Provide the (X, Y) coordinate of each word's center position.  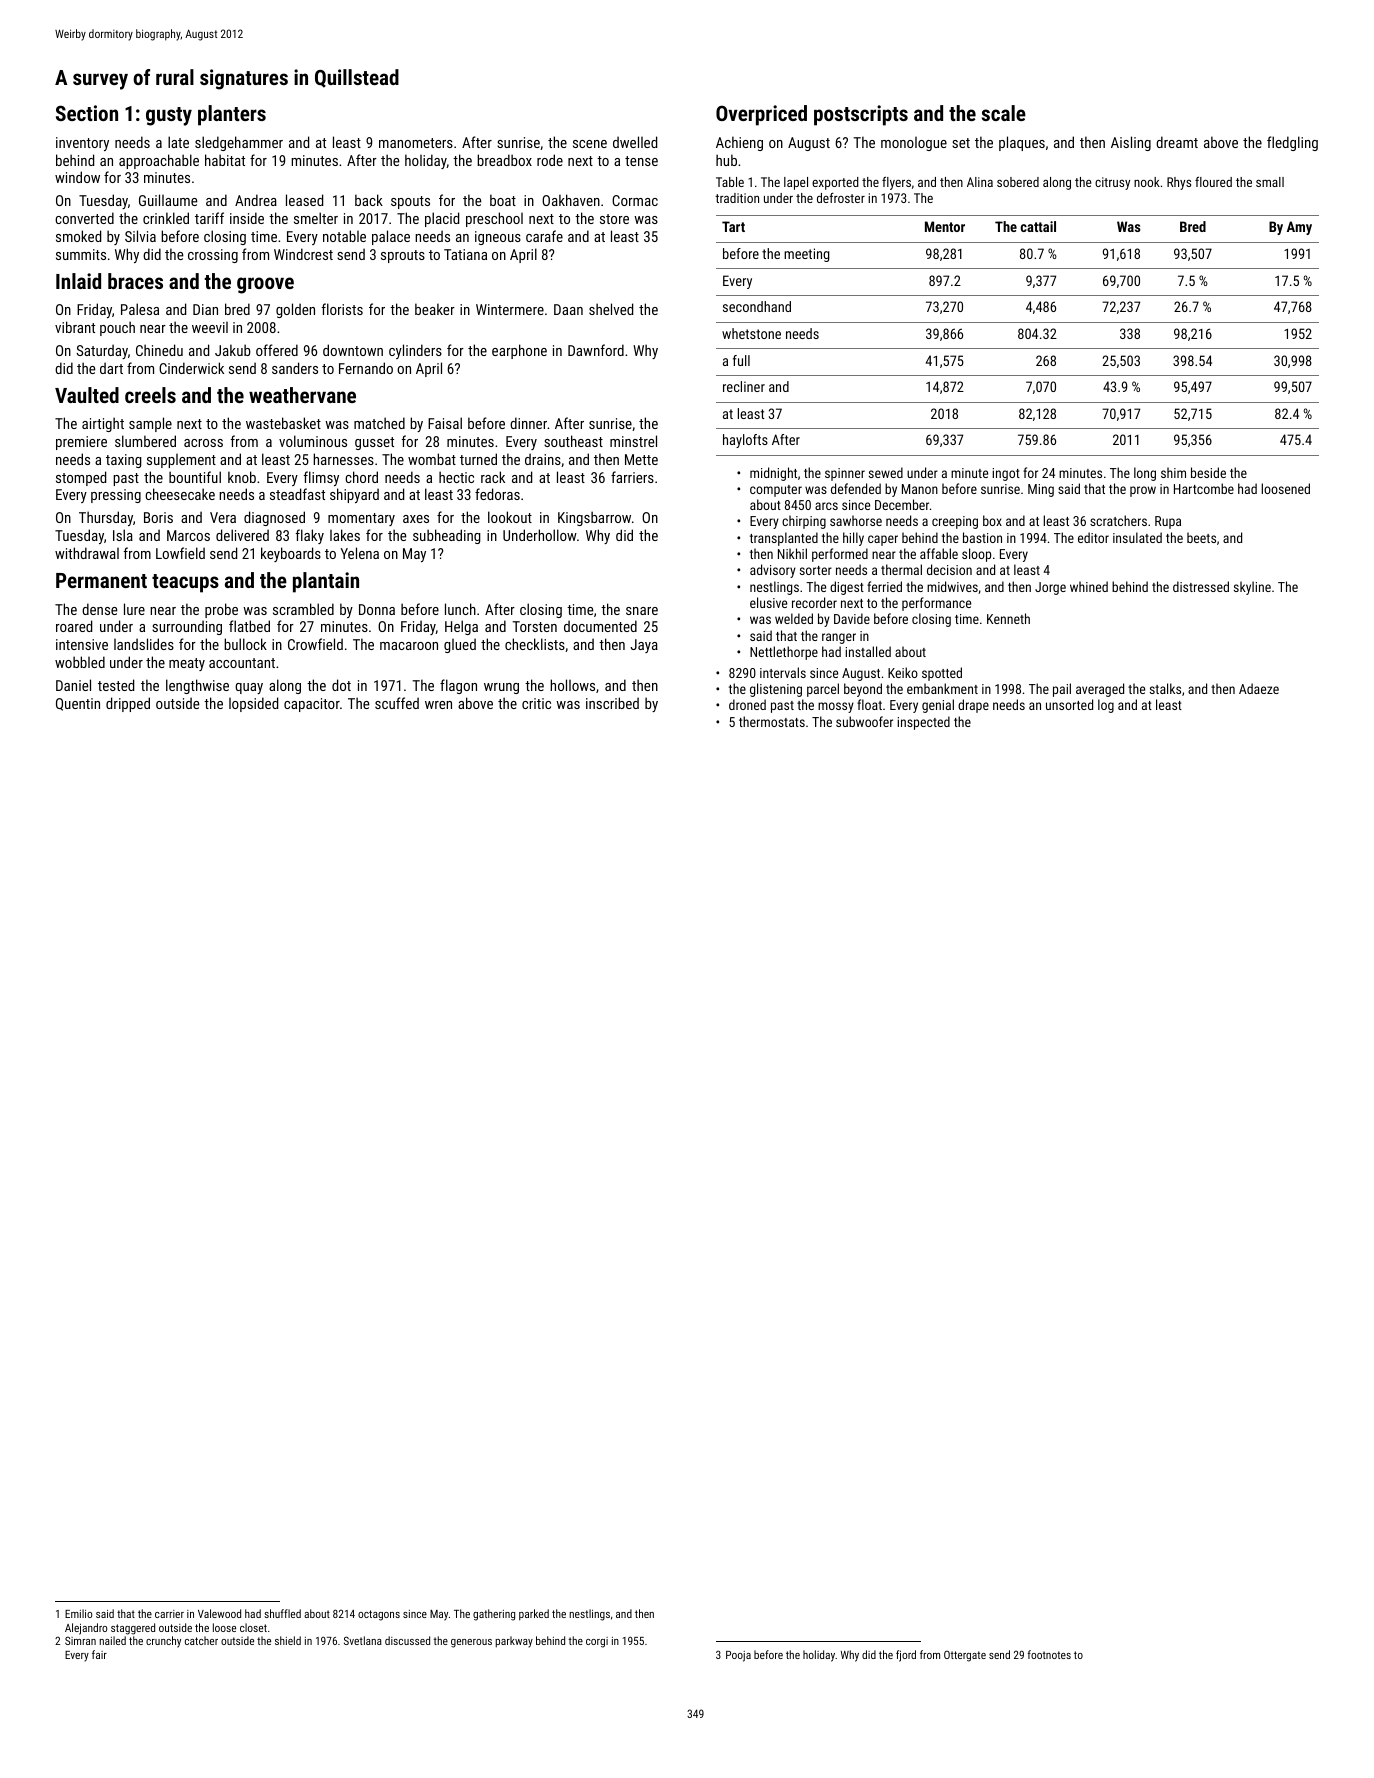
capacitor (312, 705)
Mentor (945, 226)
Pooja (738, 1656)
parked (534, 1615)
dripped (128, 704)
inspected (923, 723)
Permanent (101, 580)
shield (288, 1640)
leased (304, 200)
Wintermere (510, 309)
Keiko (903, 672)
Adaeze (1259, 688)
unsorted (1069, 704)
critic (536, 703)
